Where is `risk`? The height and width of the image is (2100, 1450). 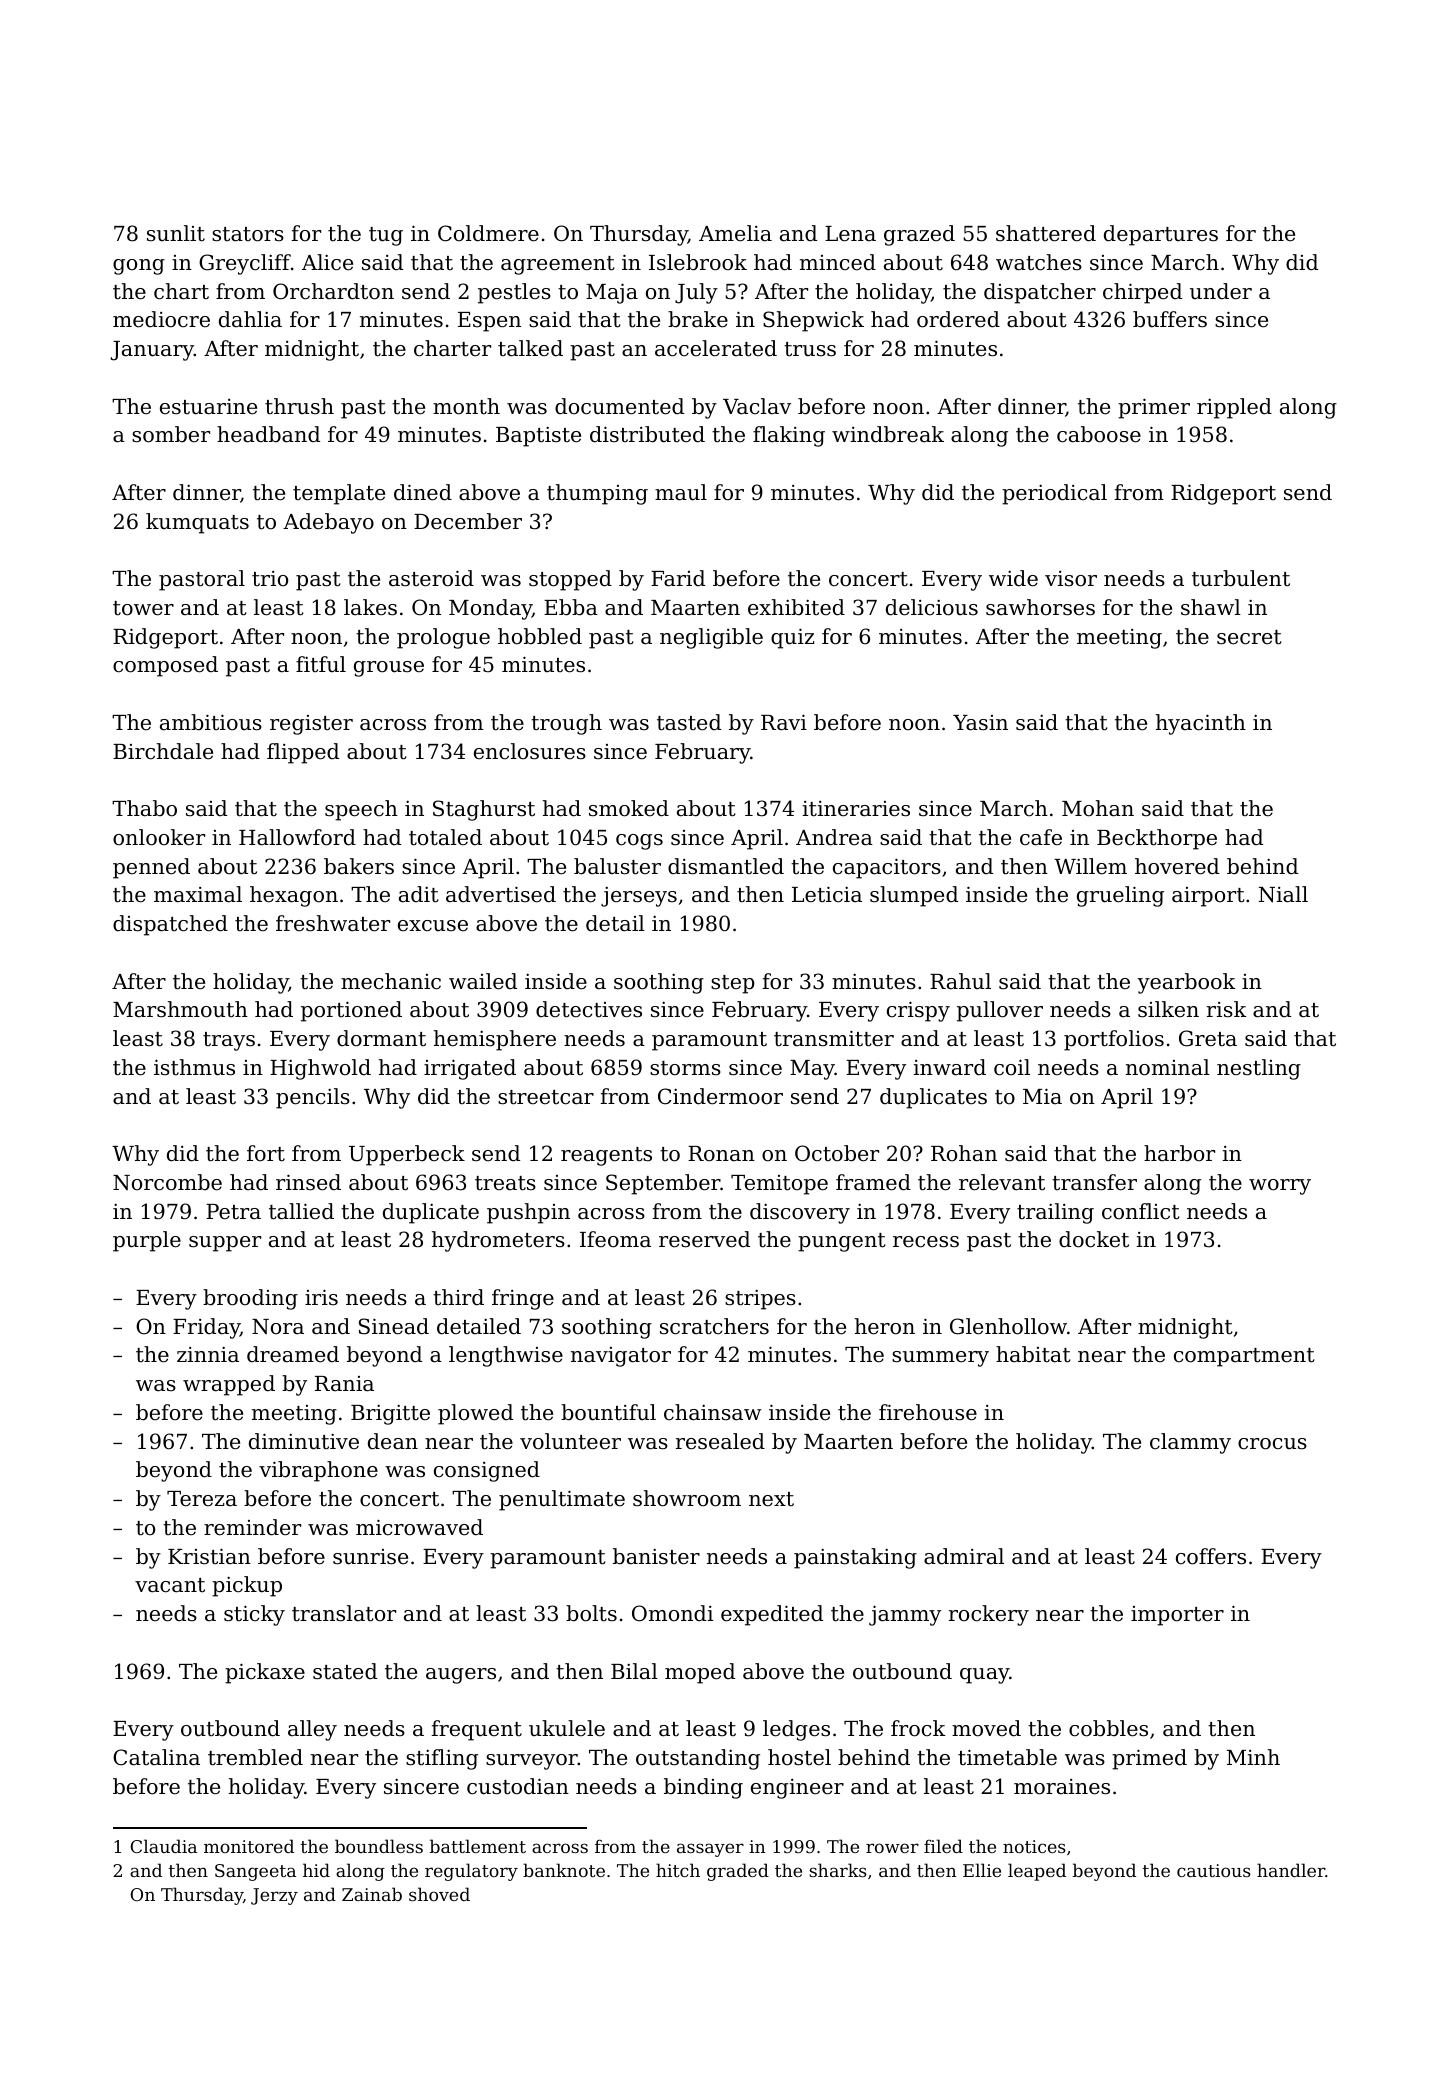
risk is located at coordinates (1227, 1009).
